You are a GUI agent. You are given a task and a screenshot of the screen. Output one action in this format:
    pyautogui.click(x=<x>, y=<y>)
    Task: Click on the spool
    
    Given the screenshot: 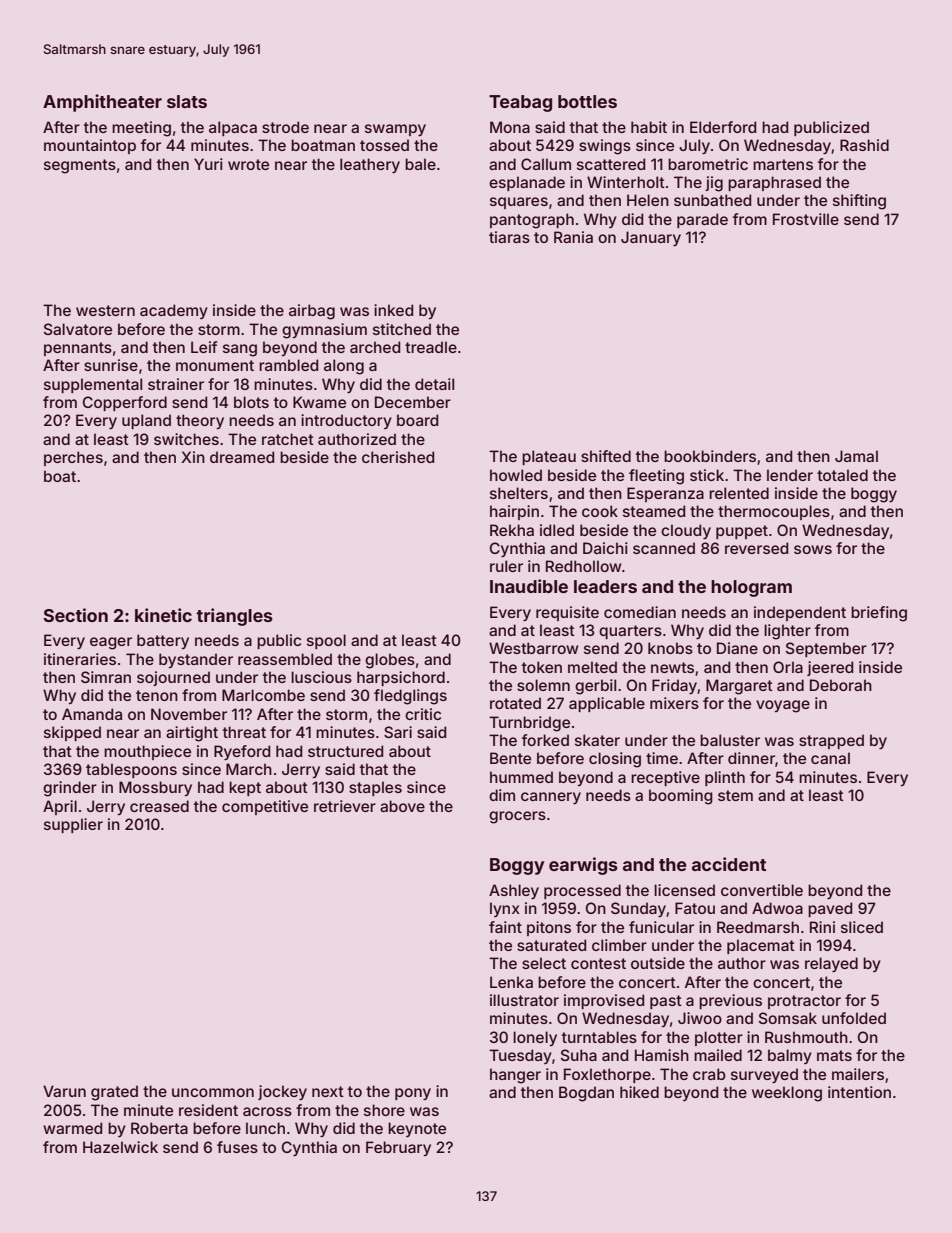 What is the action you would take?
    pyautogui.click(x=326, y=641)
